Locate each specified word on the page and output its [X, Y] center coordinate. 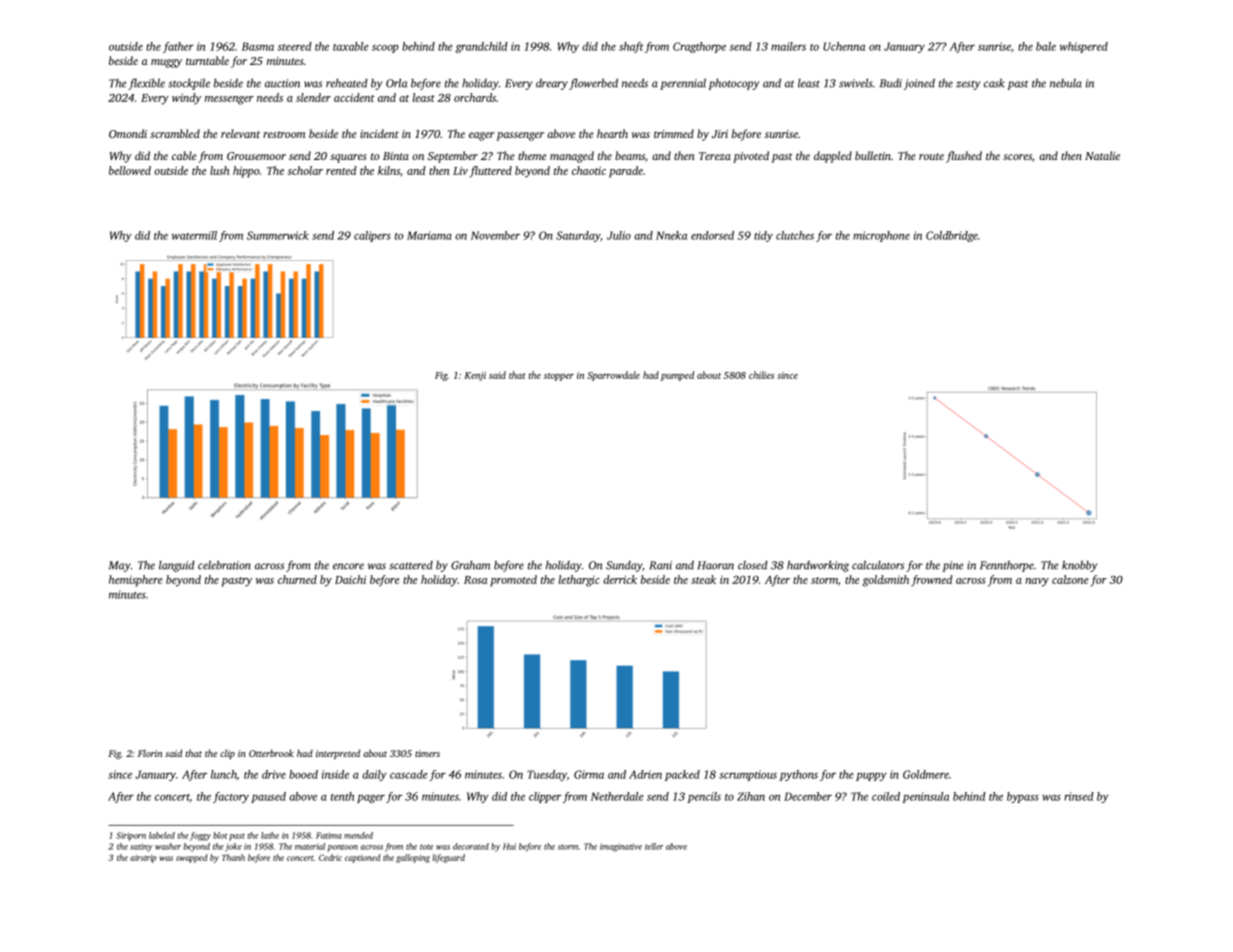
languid [177, 566]
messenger [229, 100]
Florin [150, 753]
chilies [761, 375]
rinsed [1079, 796]
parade [626, 172]
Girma [589, 774]
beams [630, 155]
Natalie [1102, 155]
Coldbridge [952, 236]
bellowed [130, 170]
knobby [1079, 566]
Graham [470, 565]
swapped [192, 858]
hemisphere [136, 581]
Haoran [715, 565]
